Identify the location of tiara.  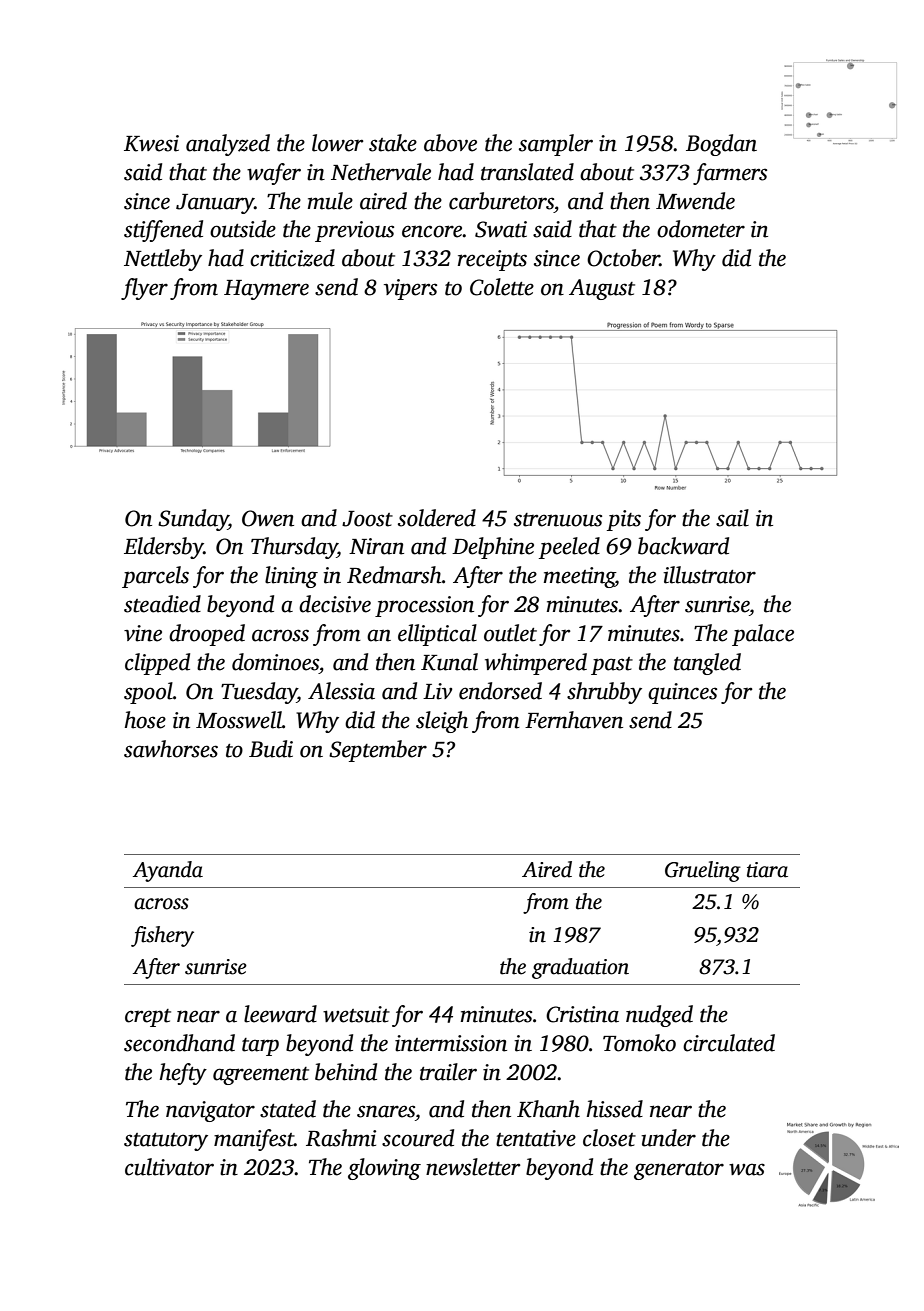
(767, 870).
